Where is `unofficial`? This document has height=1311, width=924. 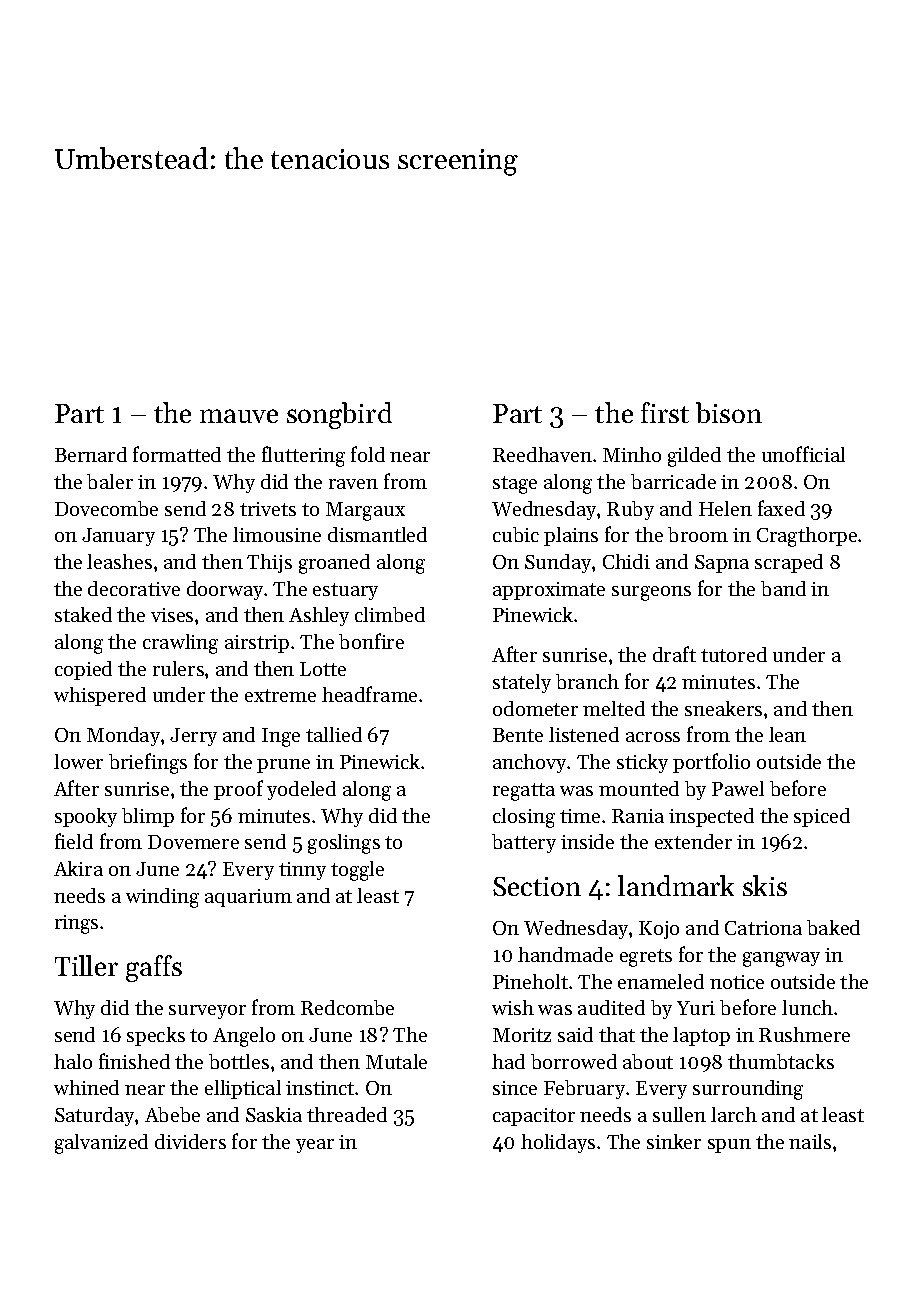 unofficial is located at coordinates (803, 454).
